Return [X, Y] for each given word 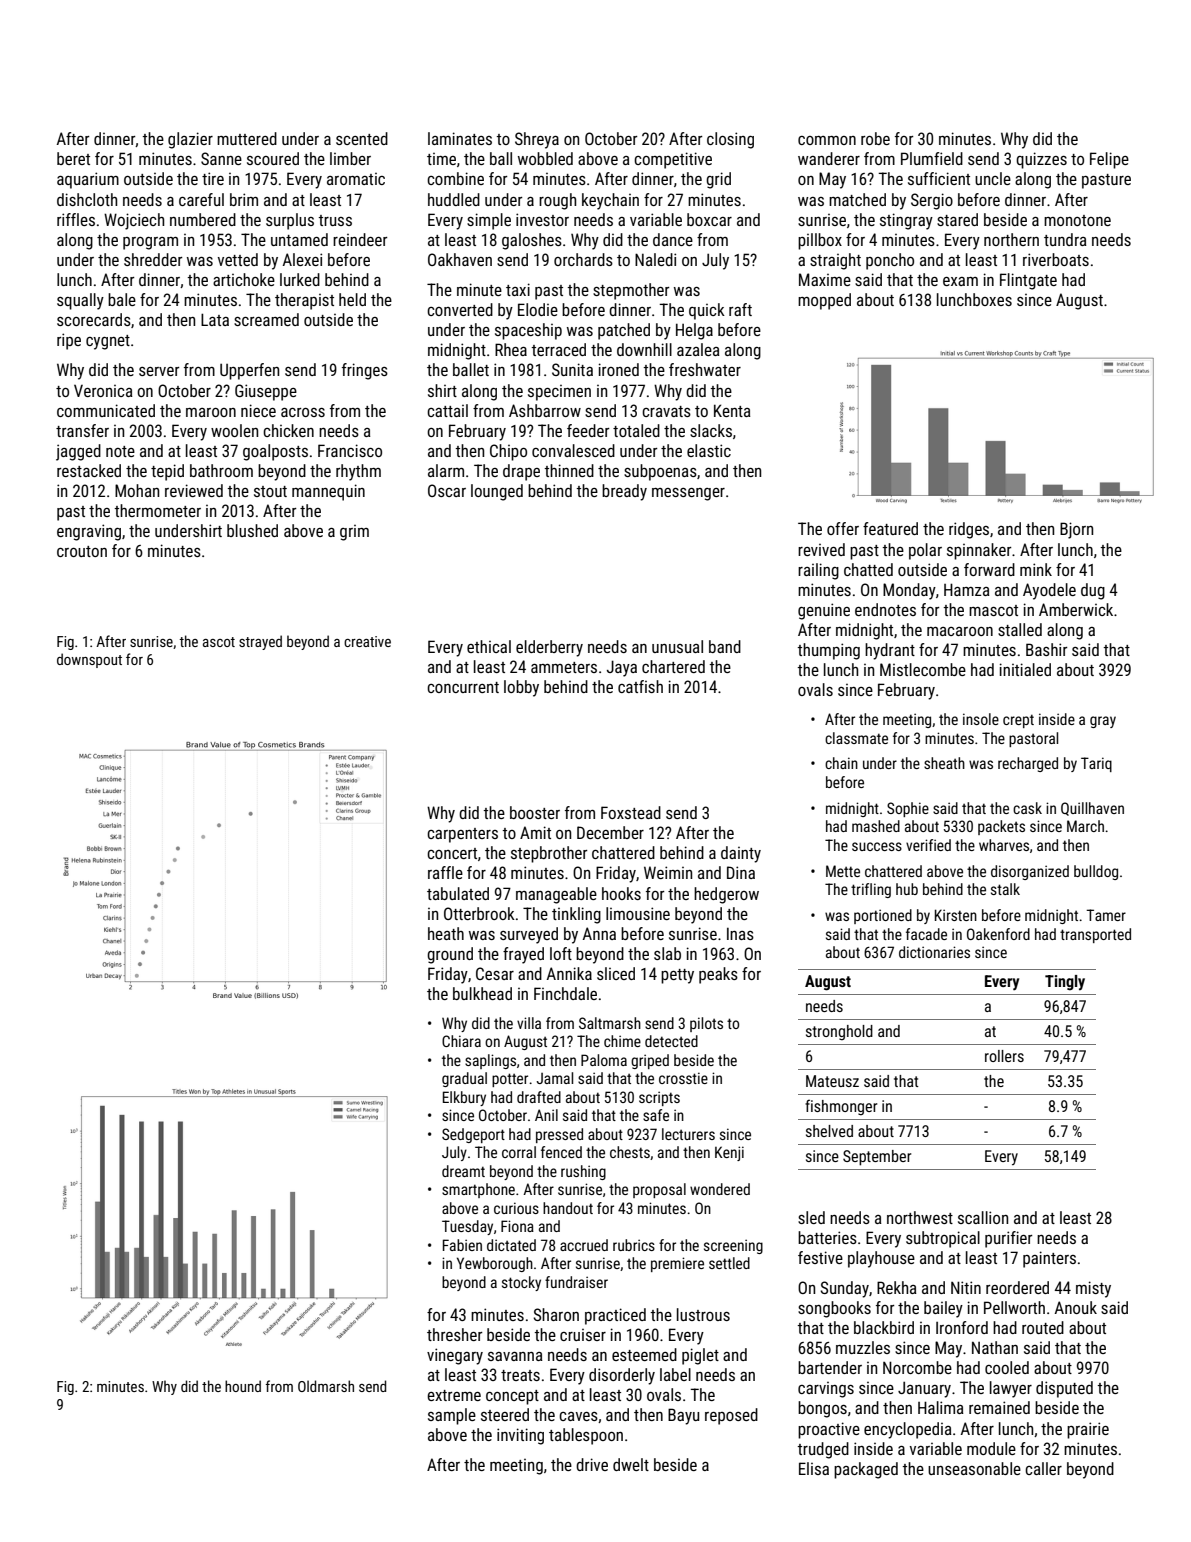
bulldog [1096, 872]
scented [362, 138]
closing [730, 140]
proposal [659, 1190]
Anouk [1076, 1307]
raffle [445, 872]
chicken [288, 430]
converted [460, 309]
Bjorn [1076, 530]
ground [450, 955]
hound [243, 1386]
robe [875, 138]
